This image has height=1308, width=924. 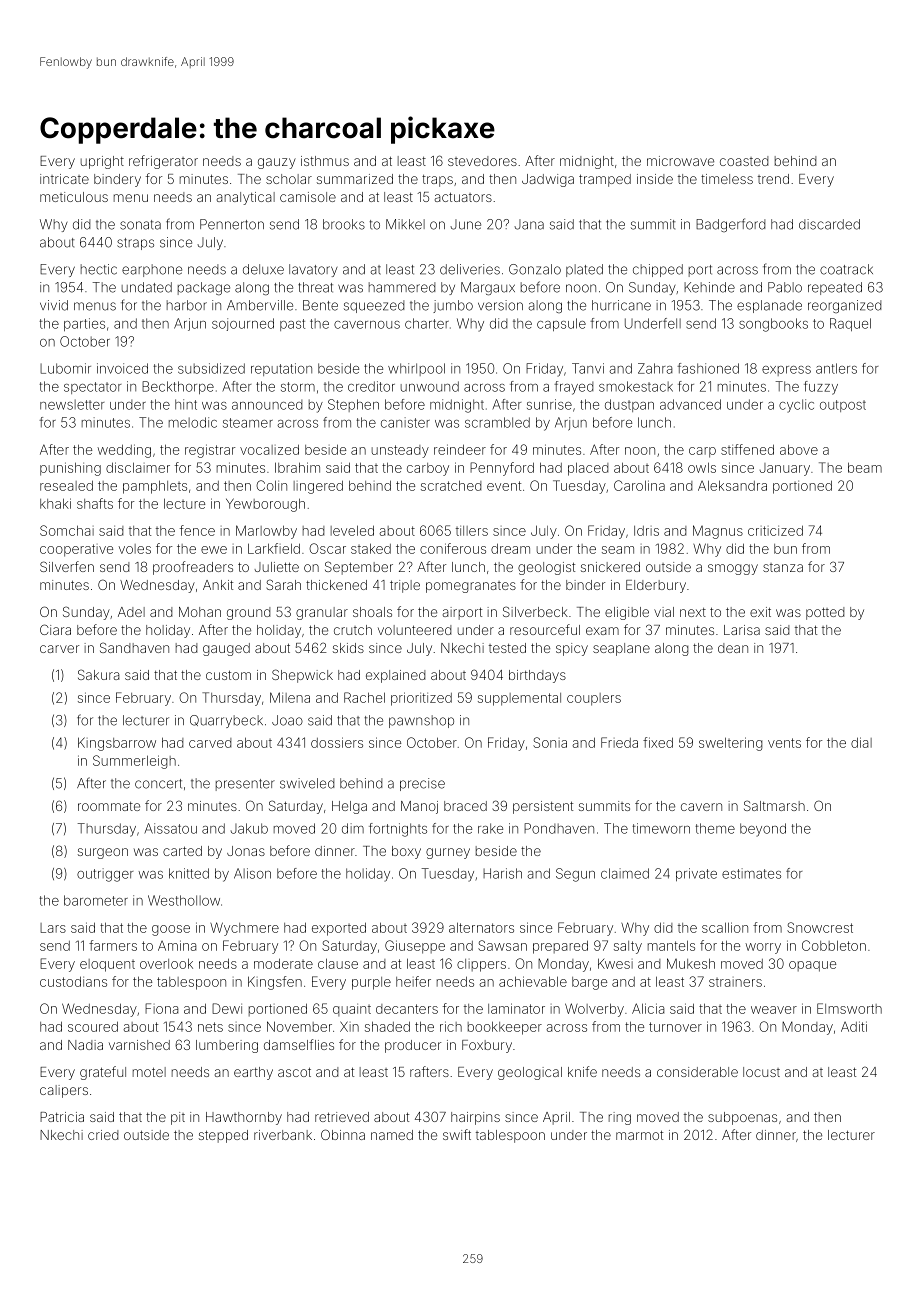 I want to click on vents, so click(x=784, y=743).
